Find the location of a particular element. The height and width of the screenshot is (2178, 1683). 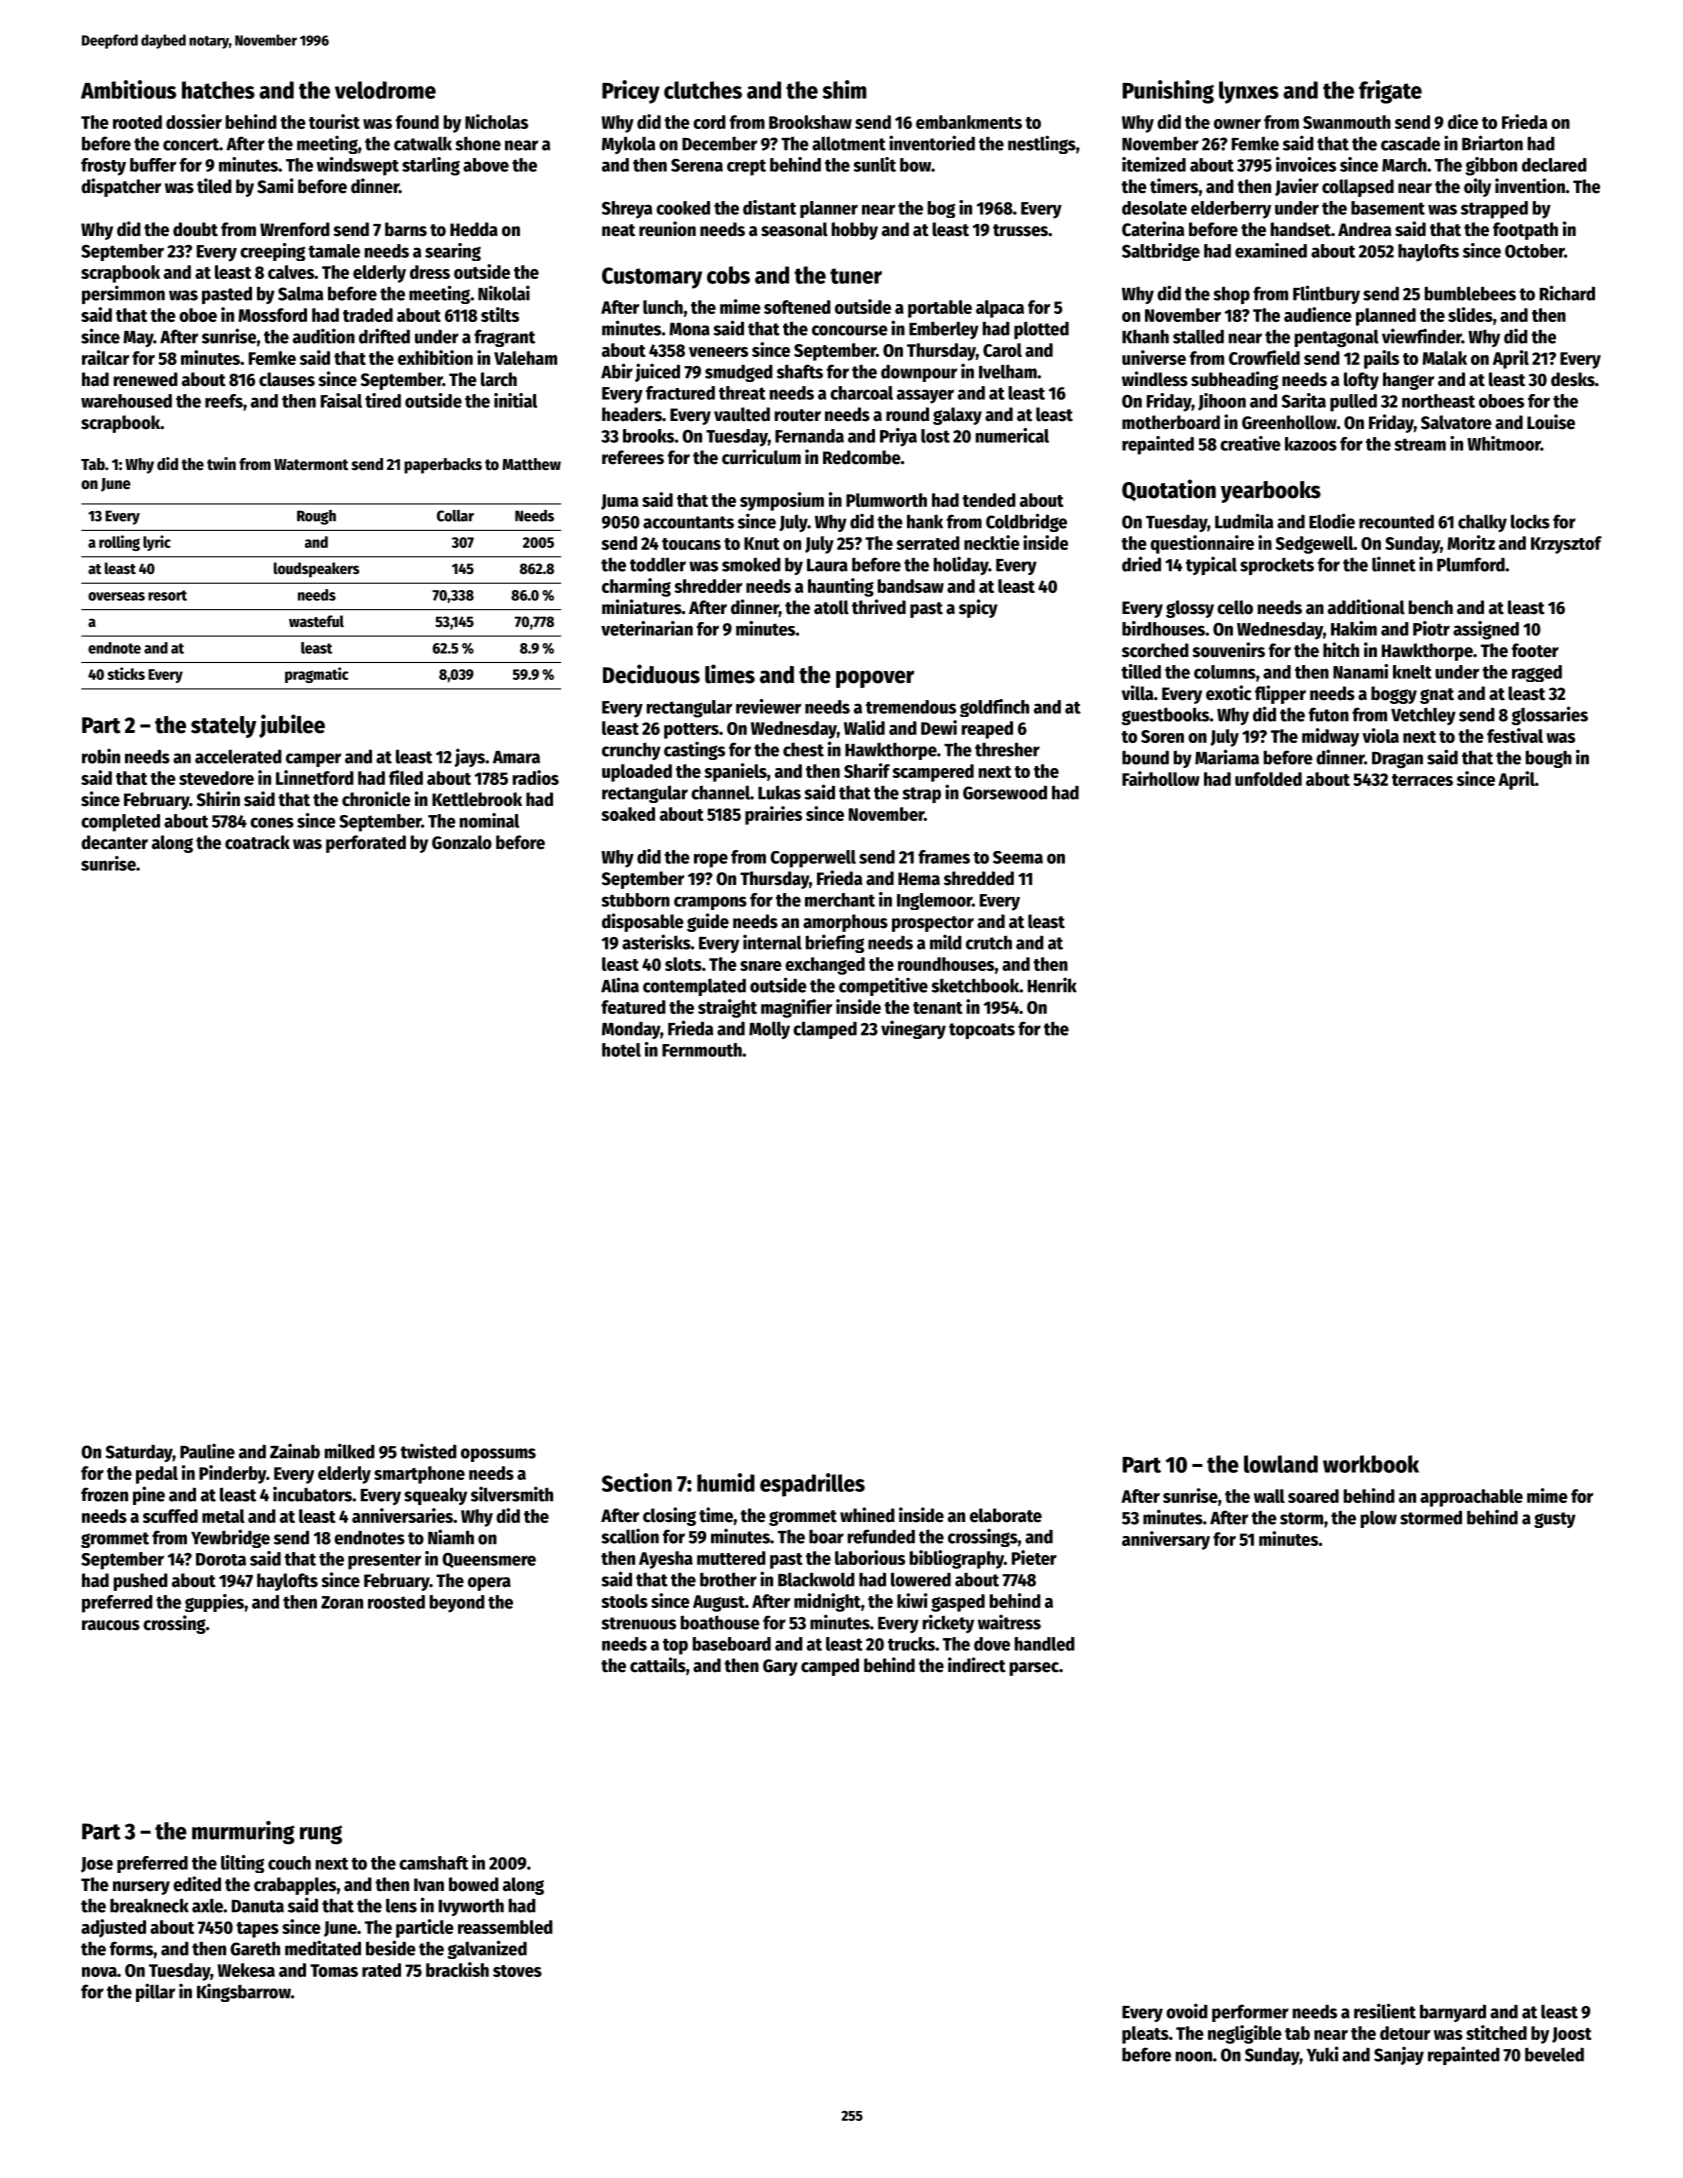

Wekesa is located at coordinates (246, 1970).
